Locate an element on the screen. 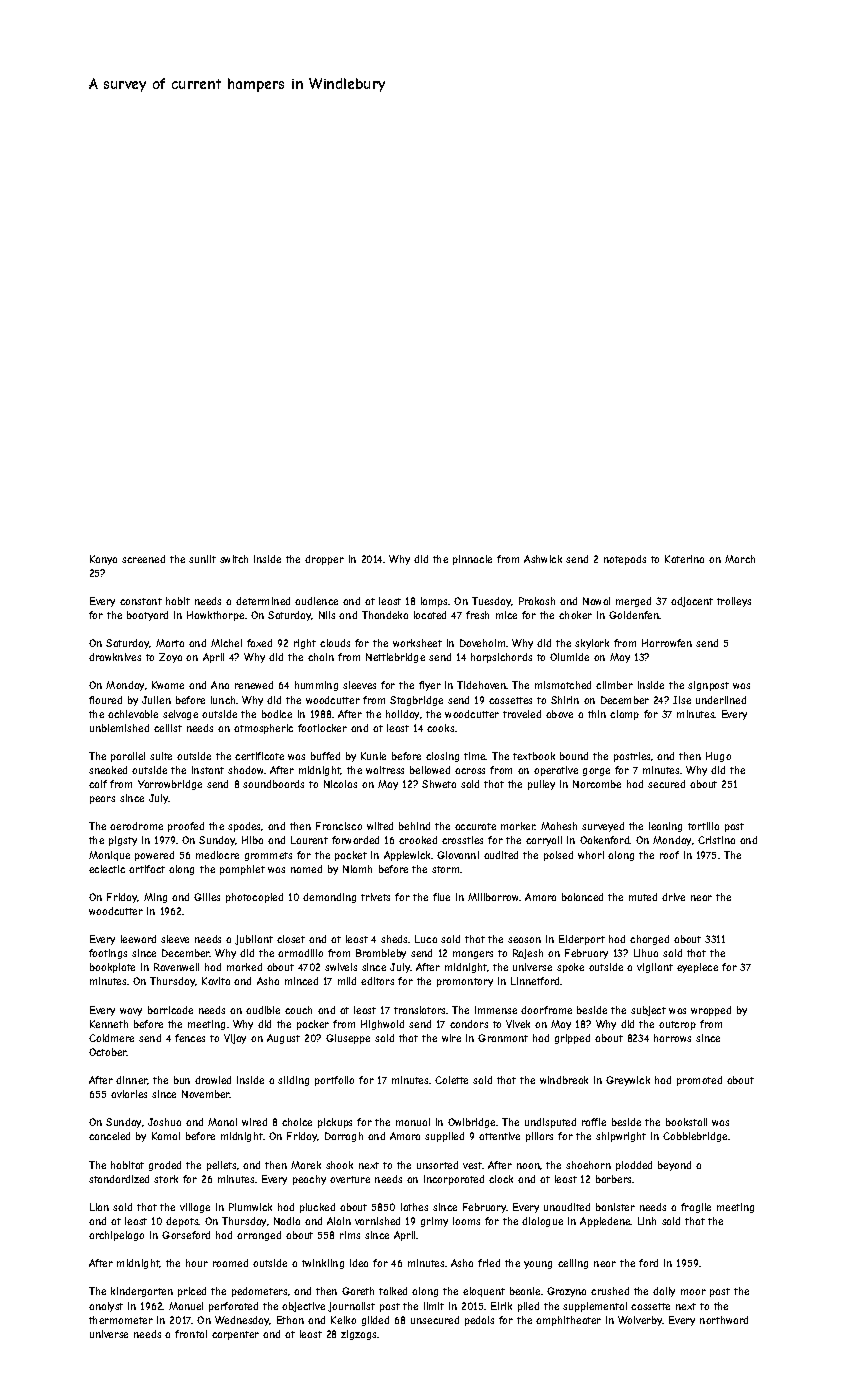 This screenshot has width=849, height=1400. Alain is located at coordinates (339, 1221).
